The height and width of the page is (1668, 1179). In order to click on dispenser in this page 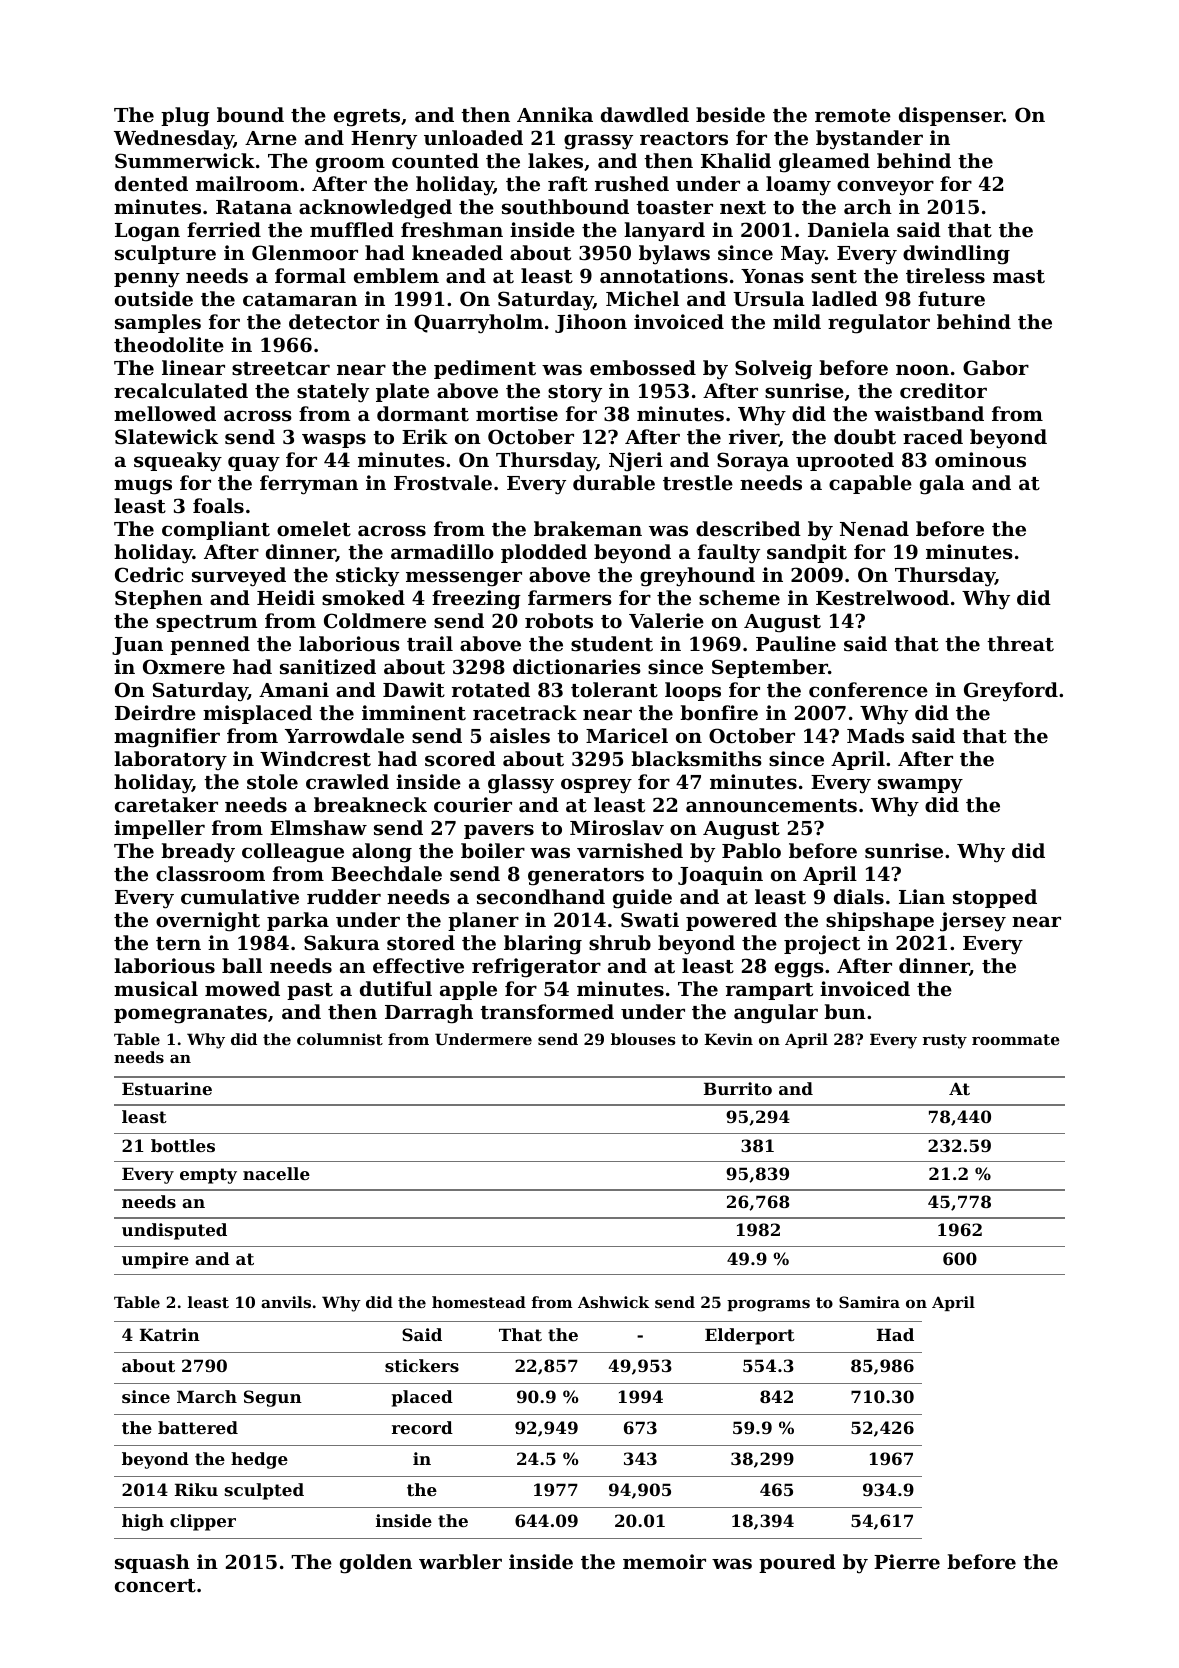, I will do `click(951, 116)`.
